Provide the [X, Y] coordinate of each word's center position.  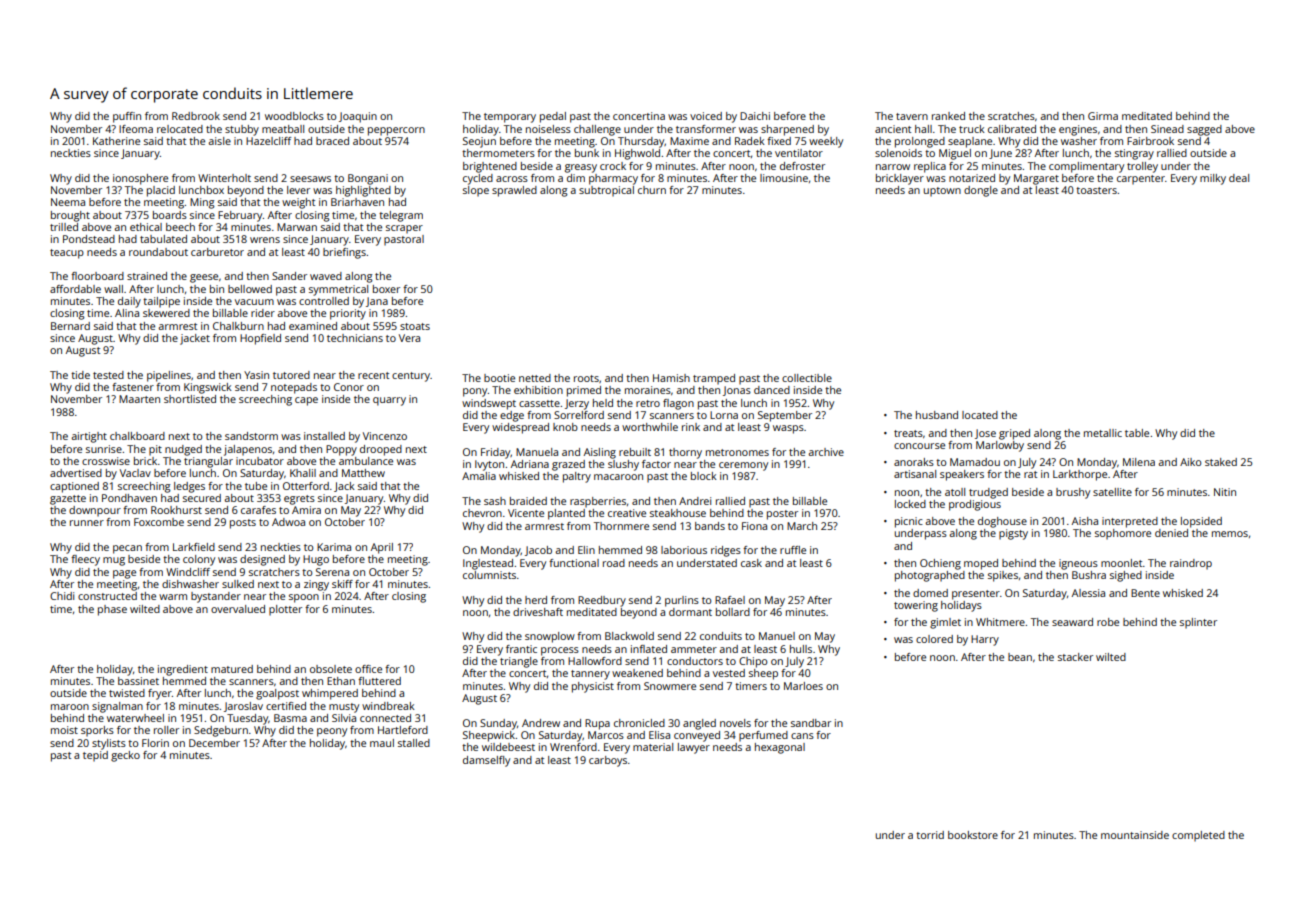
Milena [1139, 462]
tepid [95, 756]
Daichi [755, 116]
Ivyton [489, 465]
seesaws [310, 179]
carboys [608, 761]
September [785, 416]
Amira [306, 510]
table [1137, 433]
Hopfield [260, 339]
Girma [1103, 116]
